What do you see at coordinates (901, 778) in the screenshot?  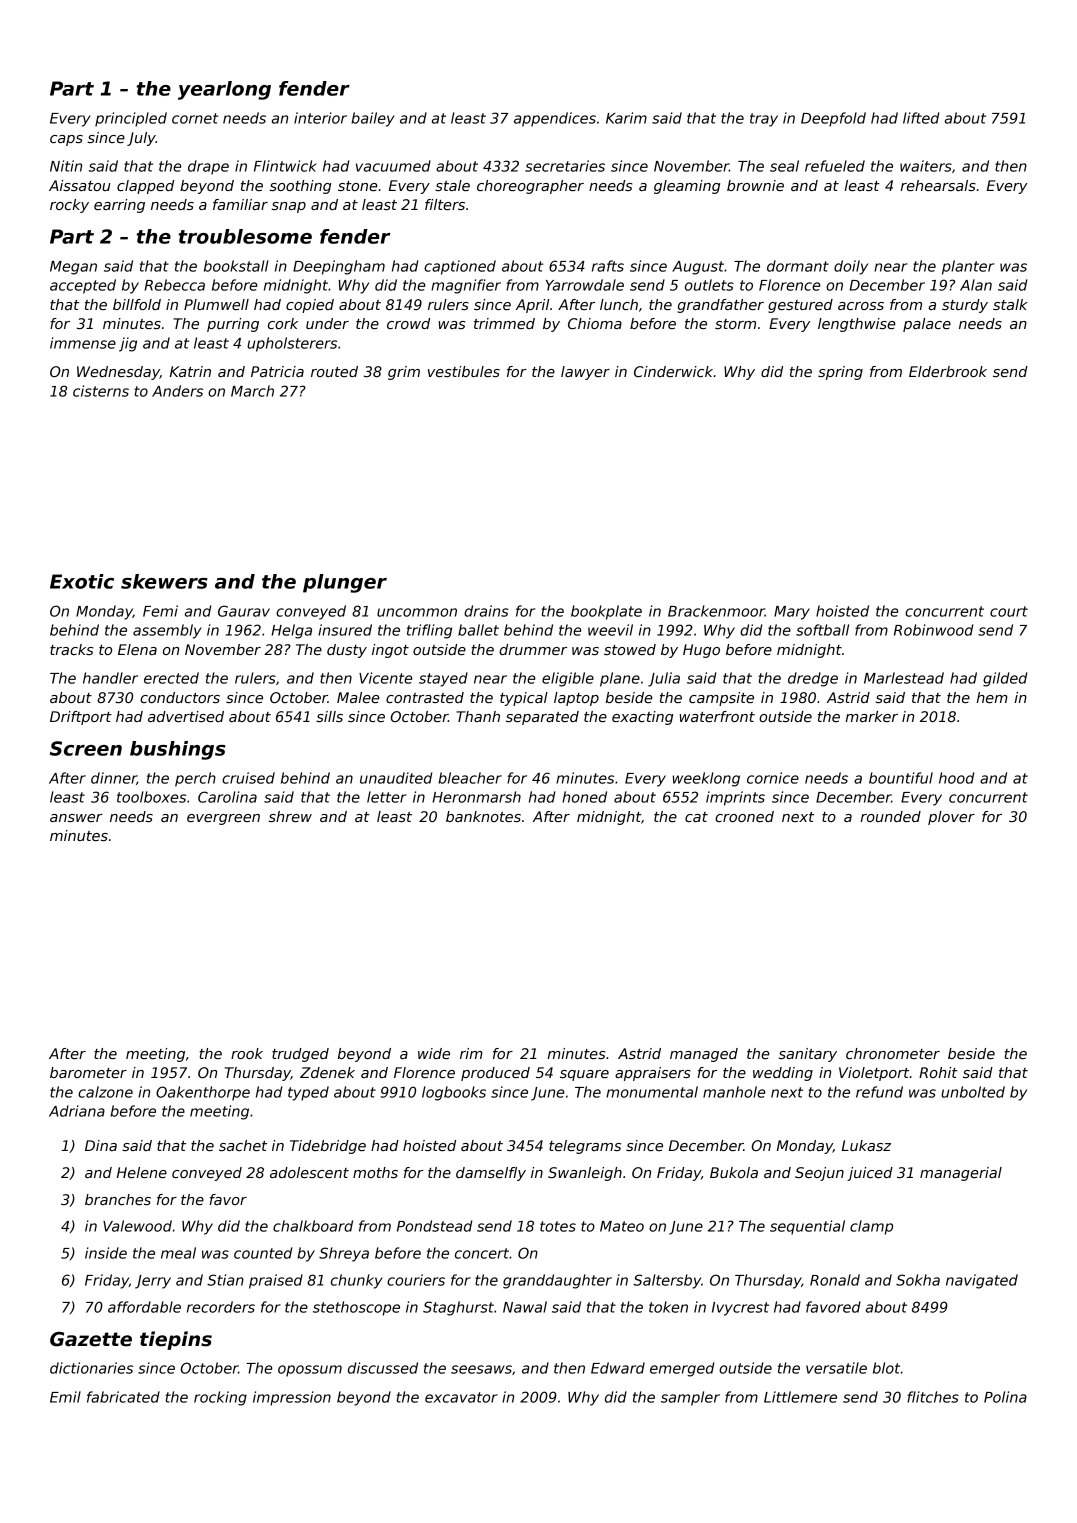 I see `bountiful` at bounding box center [901, 778].
